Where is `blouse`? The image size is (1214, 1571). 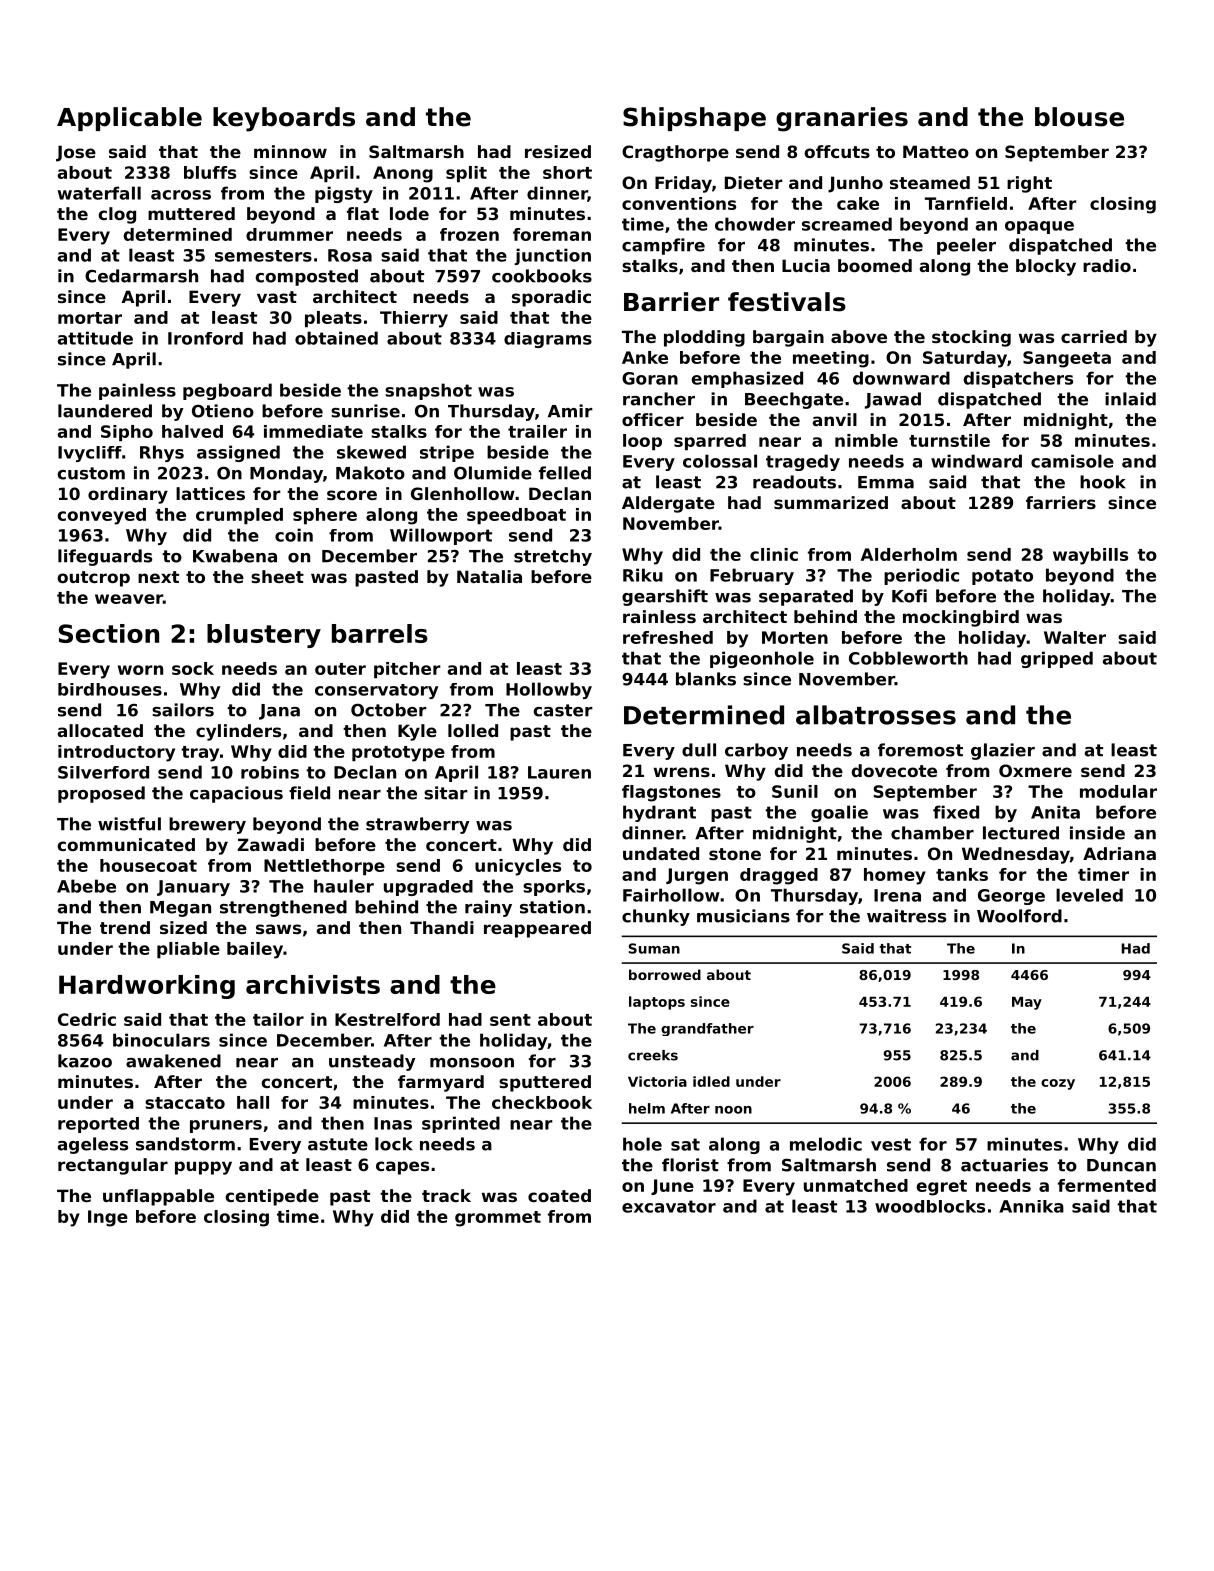 blouse is located at coordinates (1079, 117).
